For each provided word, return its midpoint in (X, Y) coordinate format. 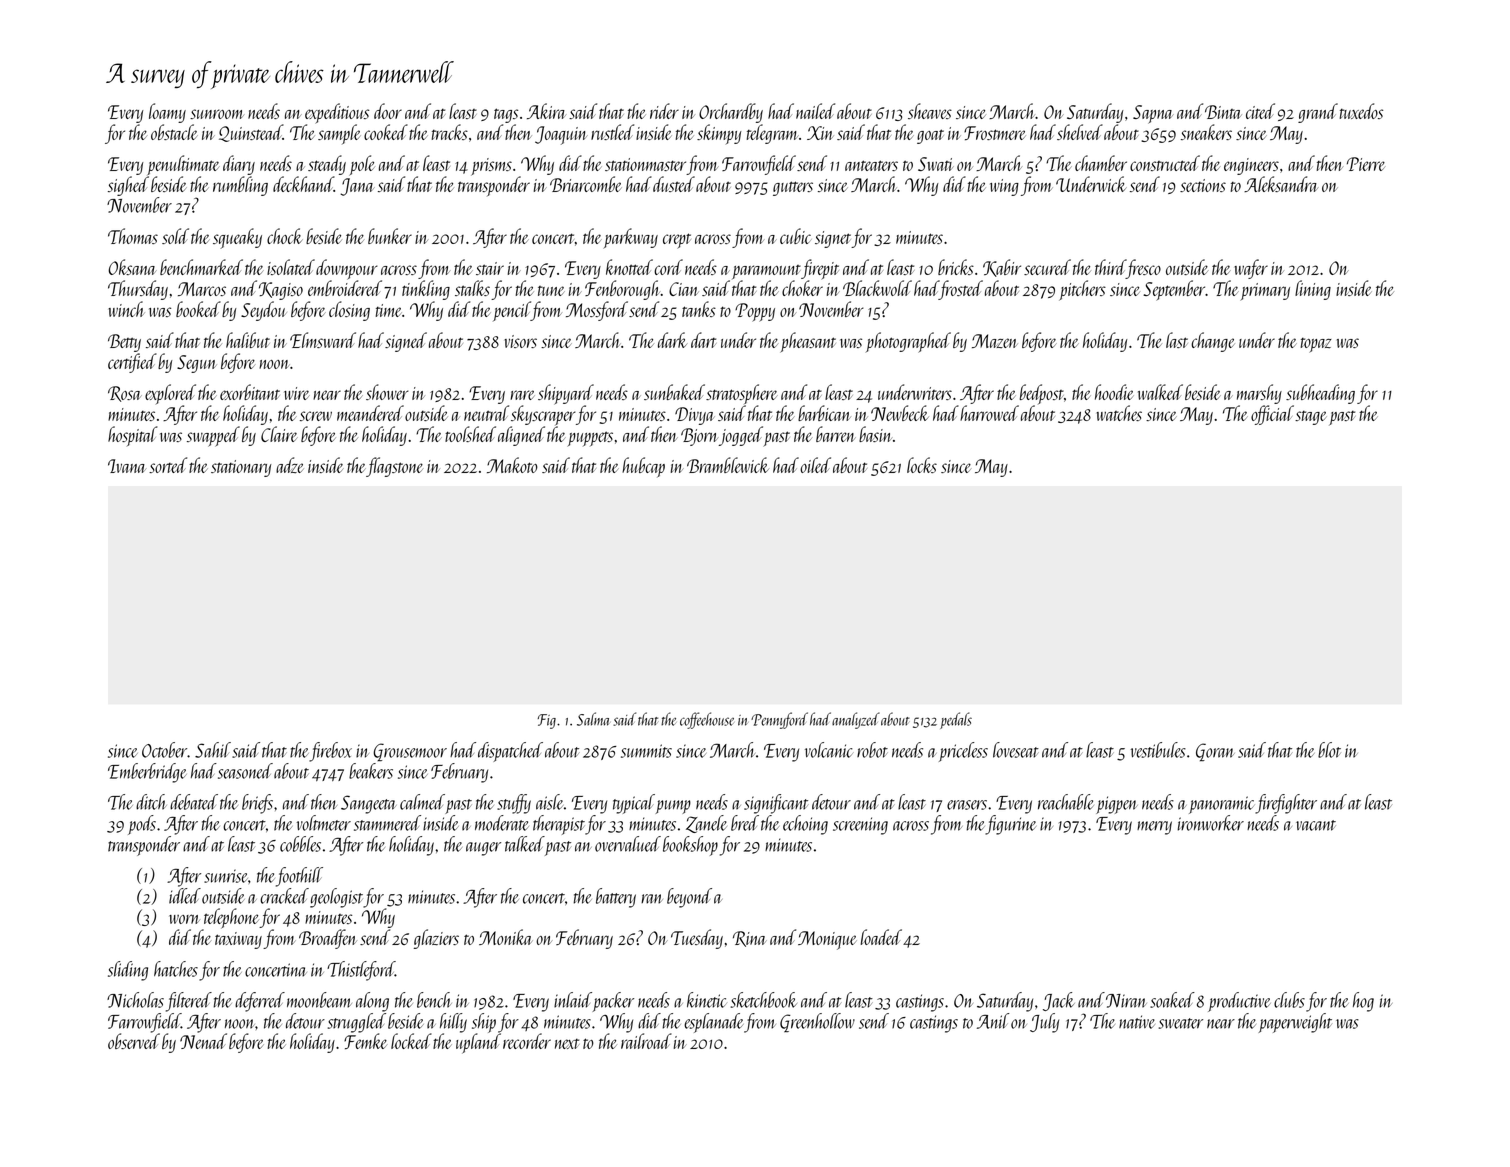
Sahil (213, 750)
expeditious (337, 113)
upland (478, 1043)
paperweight (1295, 1023)
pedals (956, 720)
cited (1260, 111)
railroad (646, 1041)
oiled (815, 465)
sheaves (930, 111)
